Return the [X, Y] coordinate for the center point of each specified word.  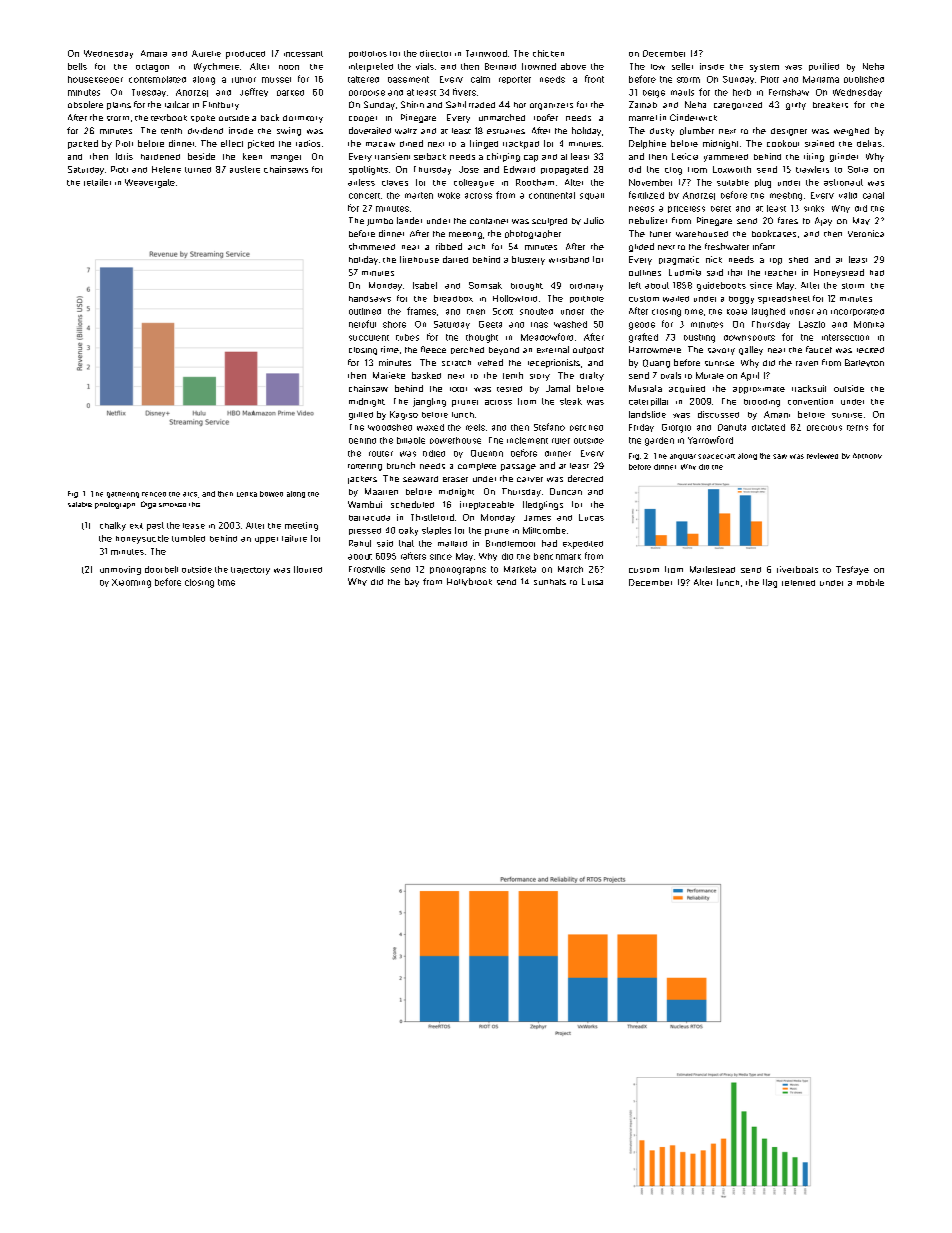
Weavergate [150, 183]
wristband [569, 259]
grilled [361, 416]
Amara [154, 53]
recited [870, 350]
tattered [363, 79]
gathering [123, 495]
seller [682, 66]
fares [788, 220]
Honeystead [839, 273]
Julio [594, 220]
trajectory [250, 571]
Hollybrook [469, 582]
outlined [365, 311]
